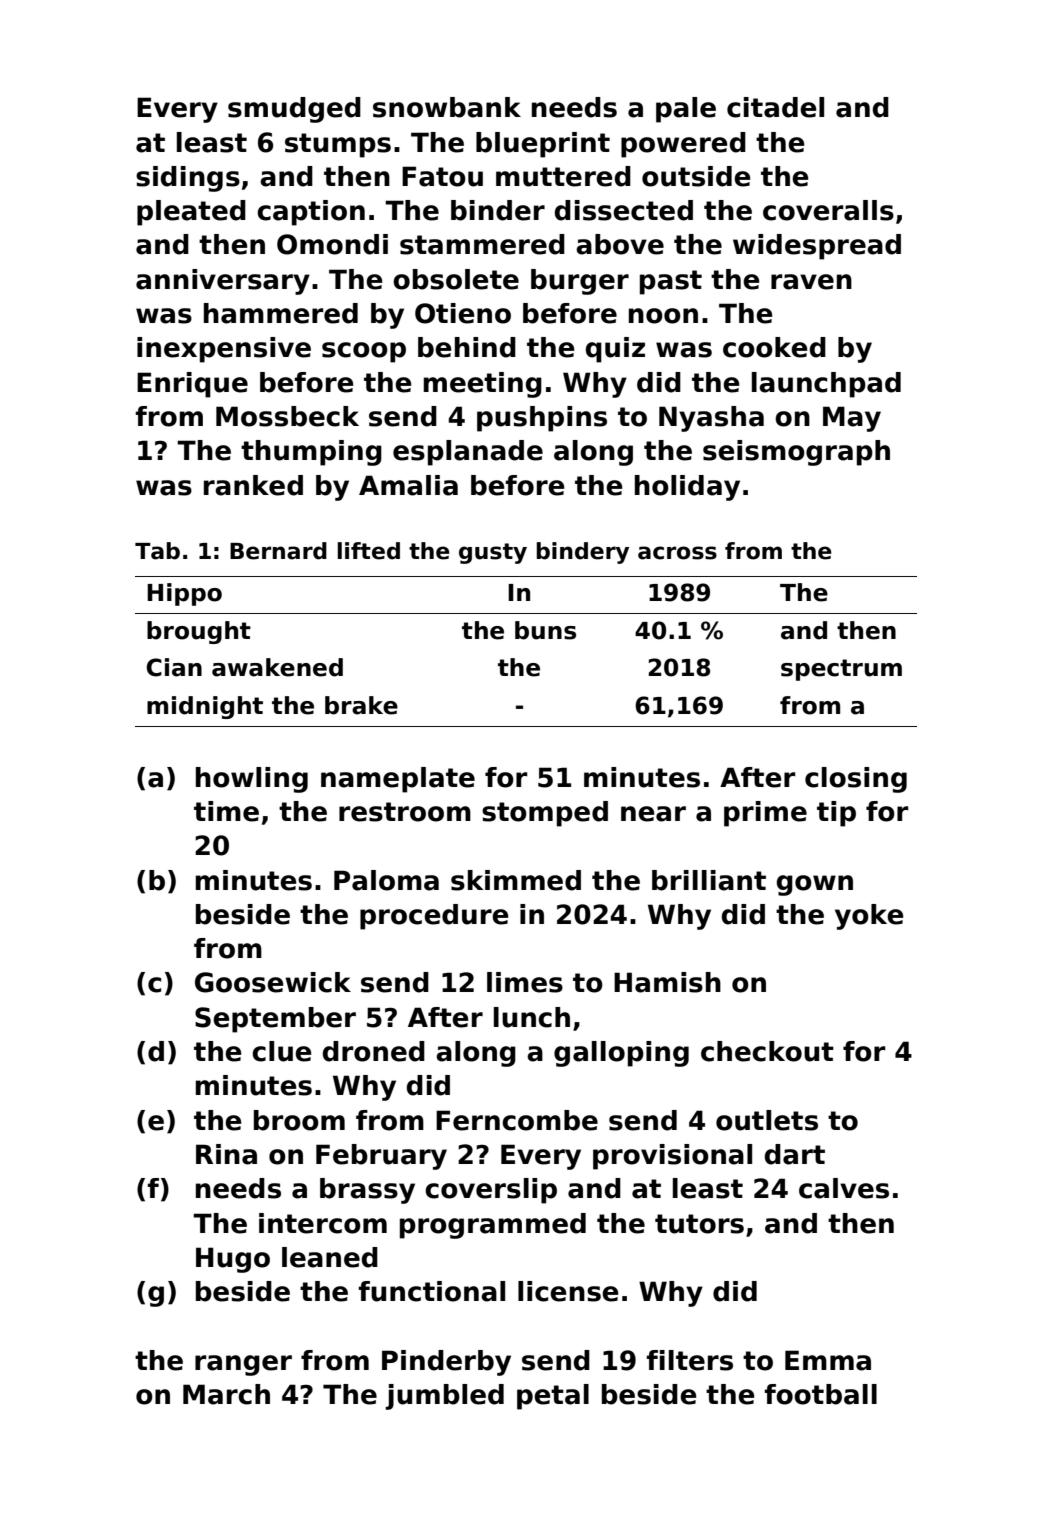 The image size is (1052, 1523). What do you see at coordinates (444, 1397) in the screenshot?
I see `jumbled` at bounding box center [444, 1397].
